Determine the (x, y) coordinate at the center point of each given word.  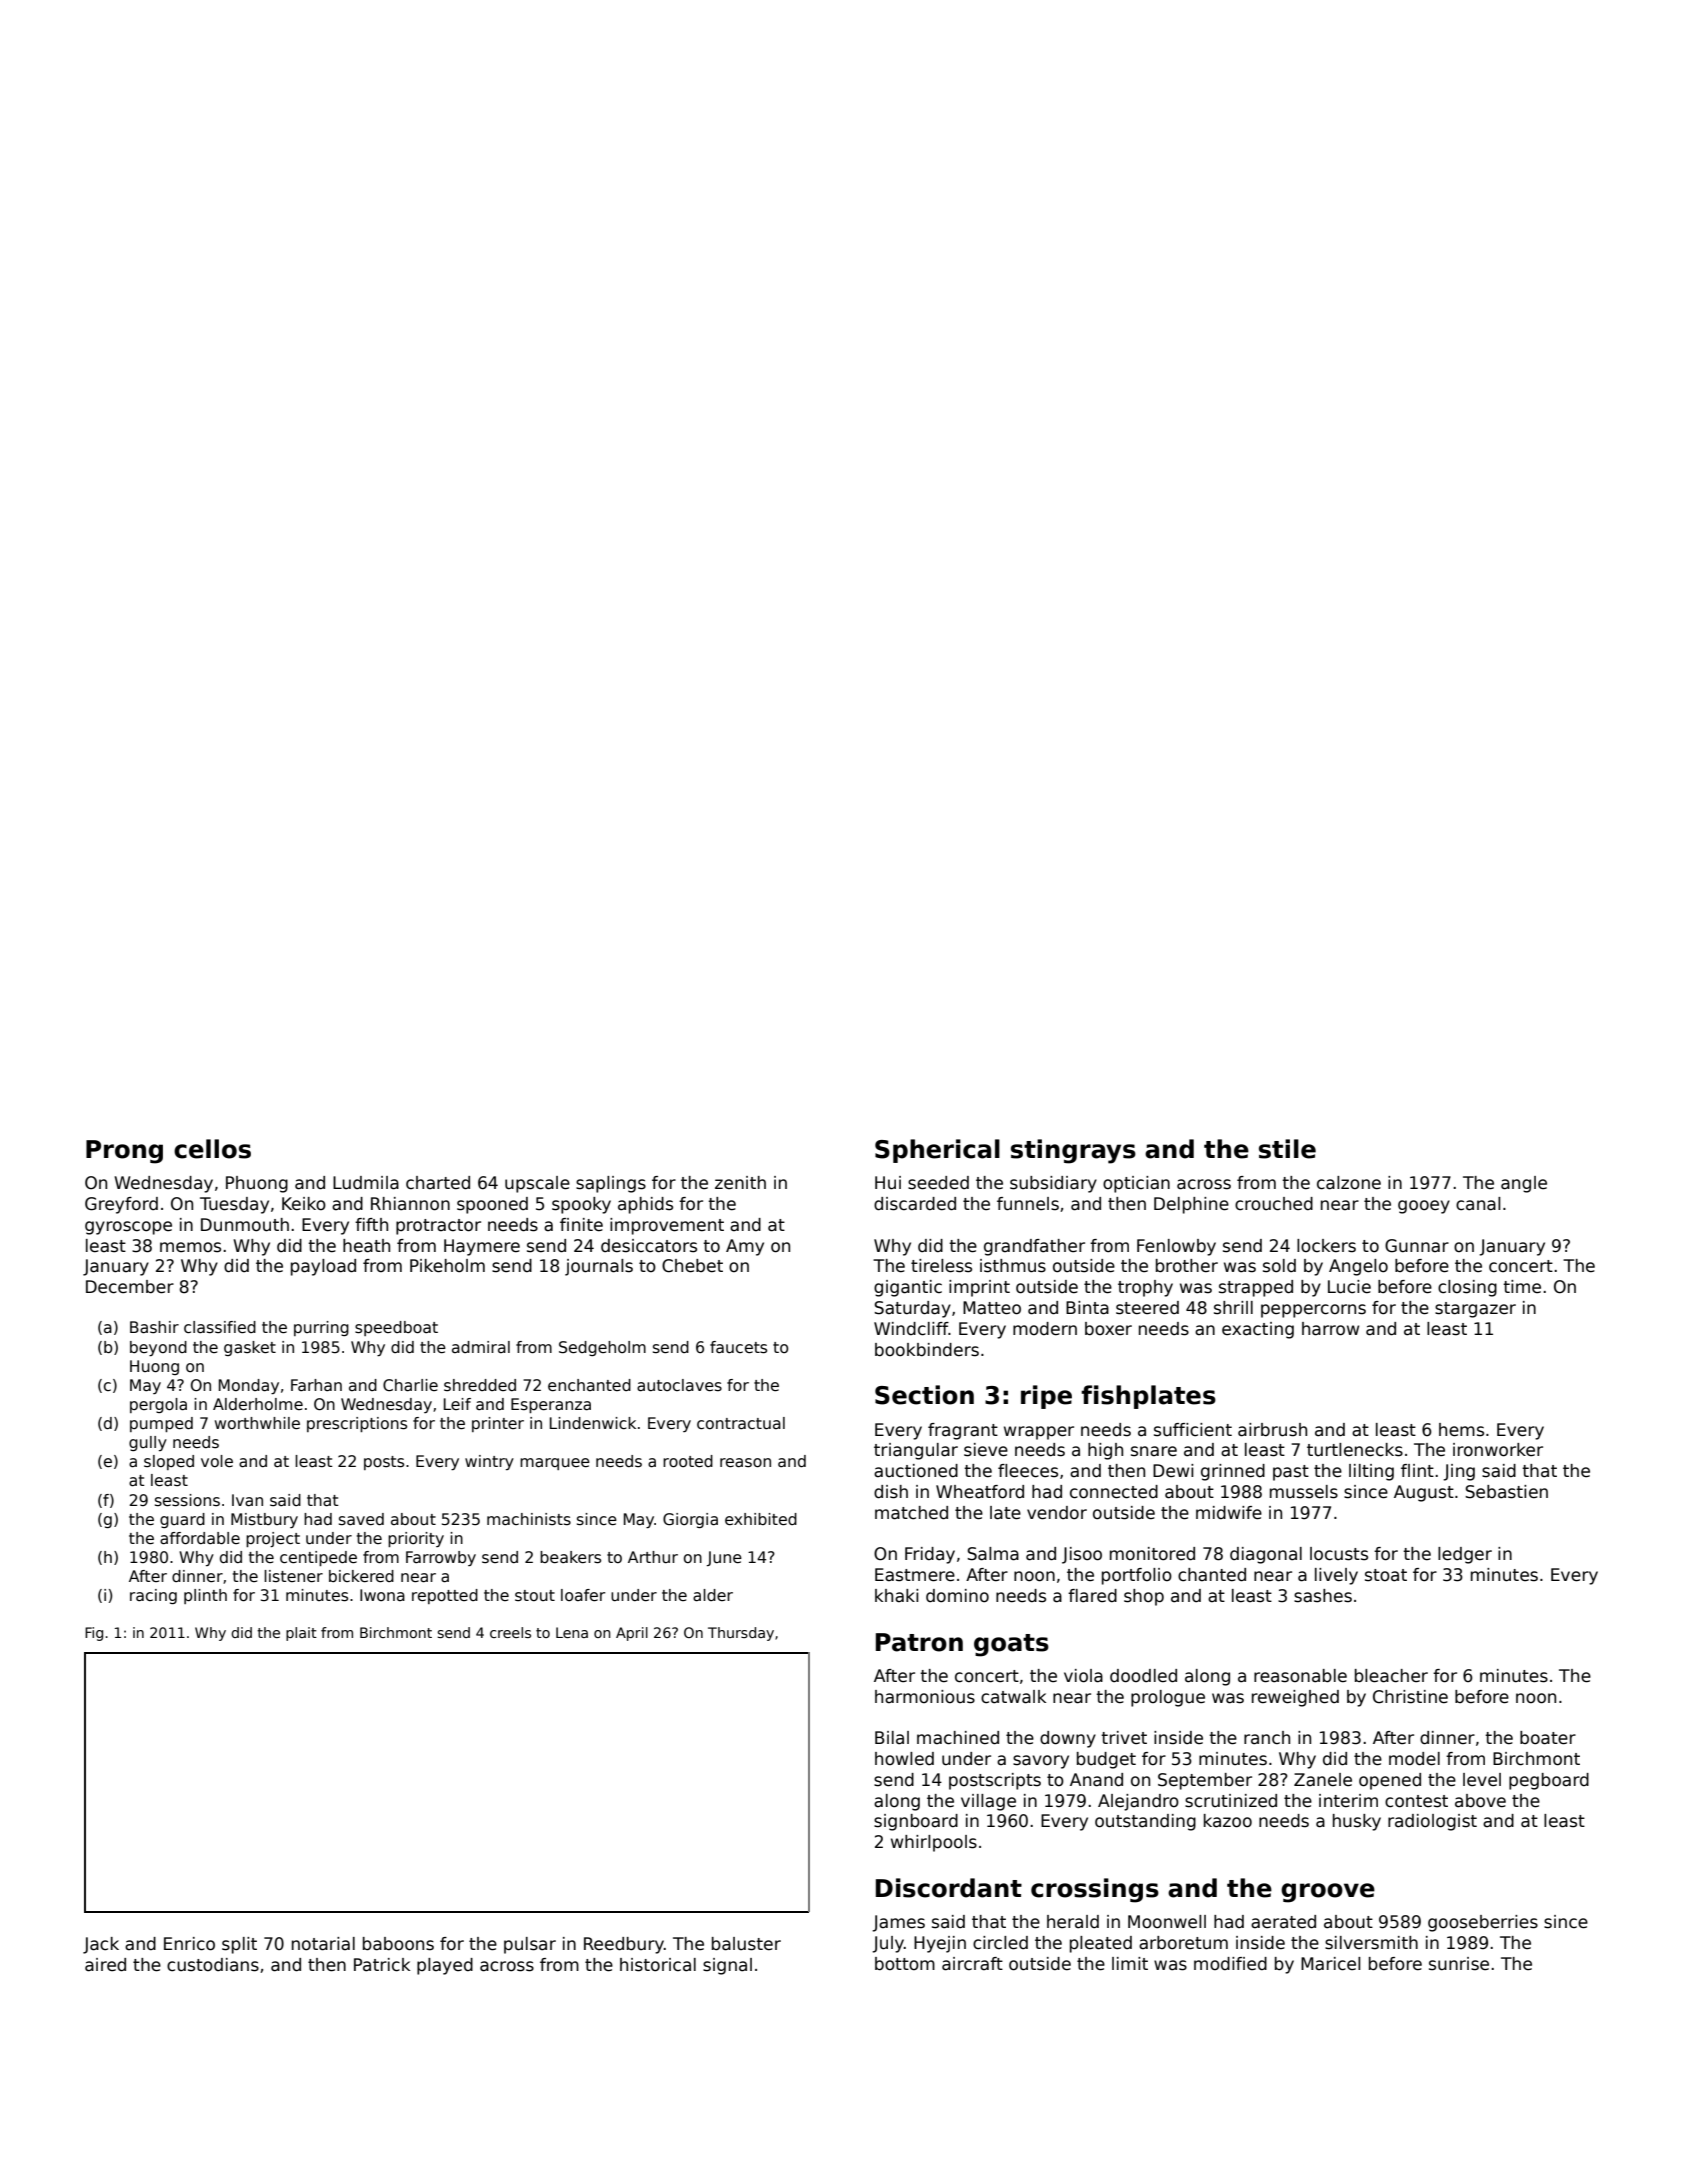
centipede (318, 1558)
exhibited (761, 1519)
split (239, 1945)
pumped (161, 1424)
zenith (740, 1182)
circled (1000, 1943)
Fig (94, 1634)
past (1291, 1473)
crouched (1274, 1204)
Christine (1410, 1697)
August (1424, 1493)
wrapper (1039, 1433)
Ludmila (366, 1183)
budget (1106, 1760)
